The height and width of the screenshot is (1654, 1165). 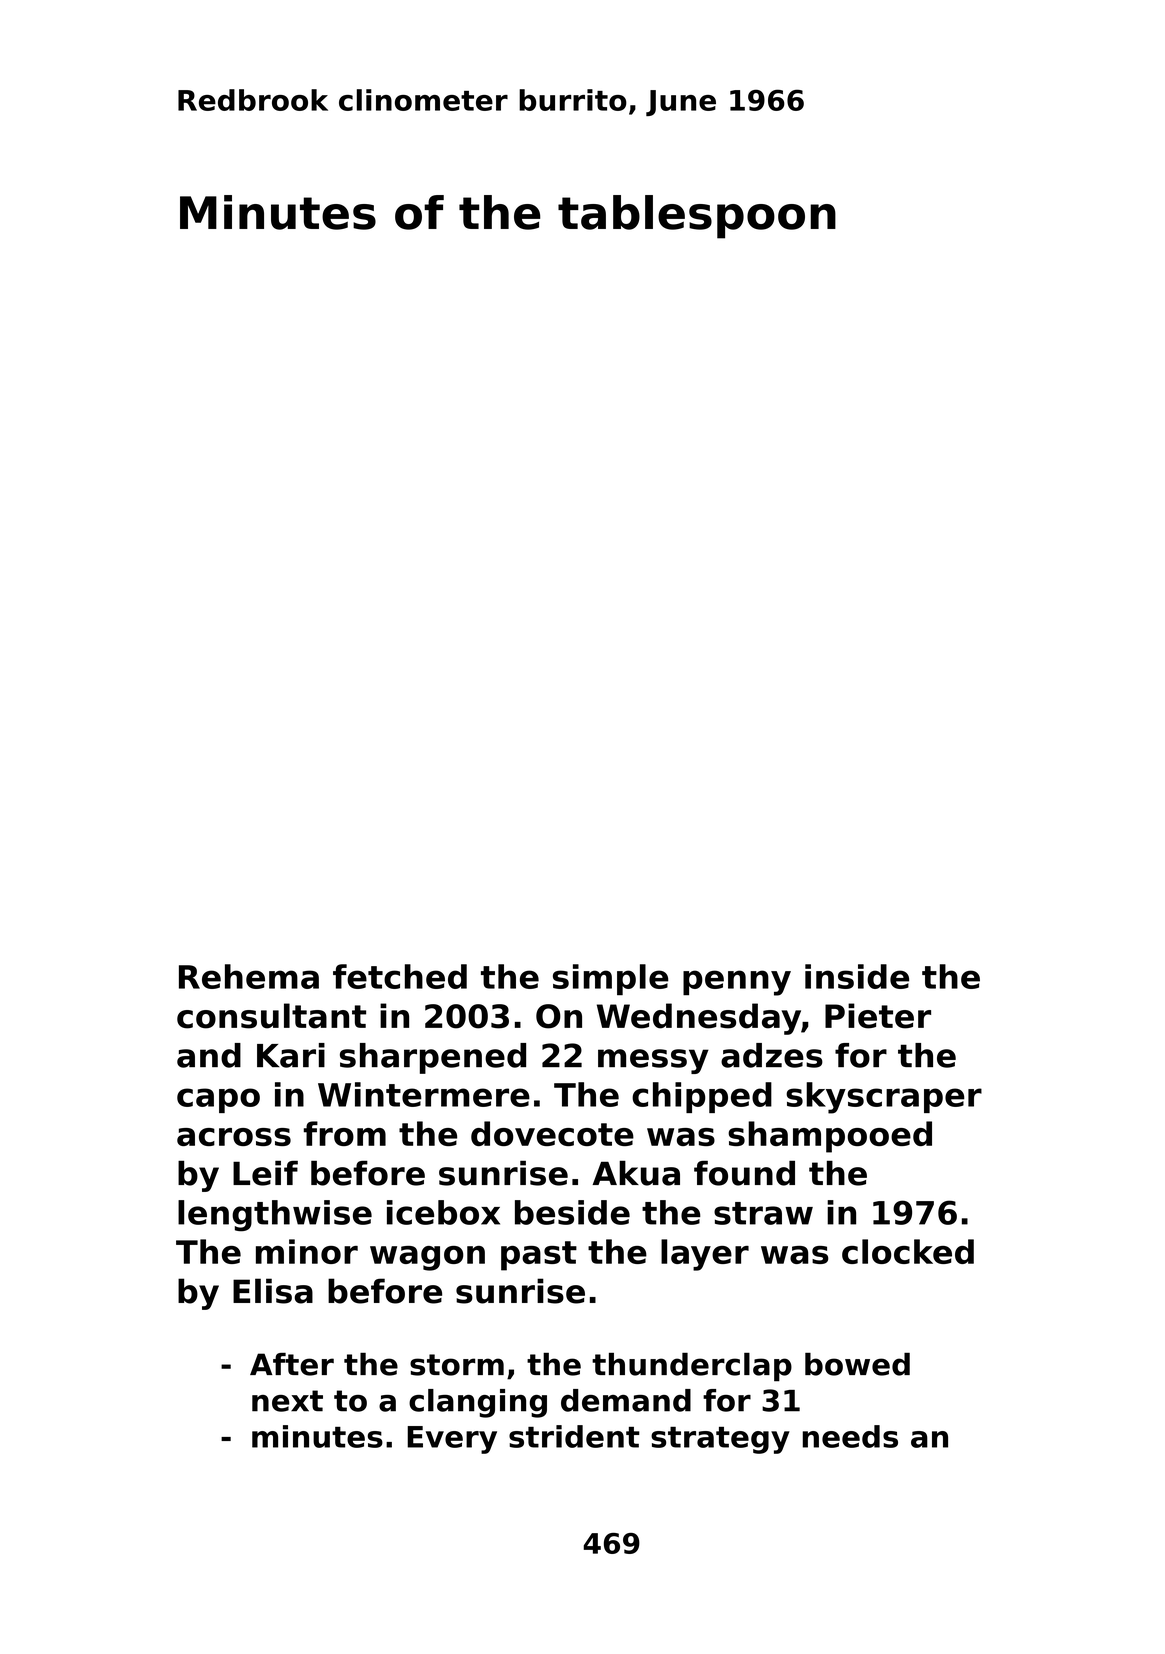 What do you see at coordinates (307, 1251) in the screenshot?
I see `minor` at bounding box center [307, 1251].
